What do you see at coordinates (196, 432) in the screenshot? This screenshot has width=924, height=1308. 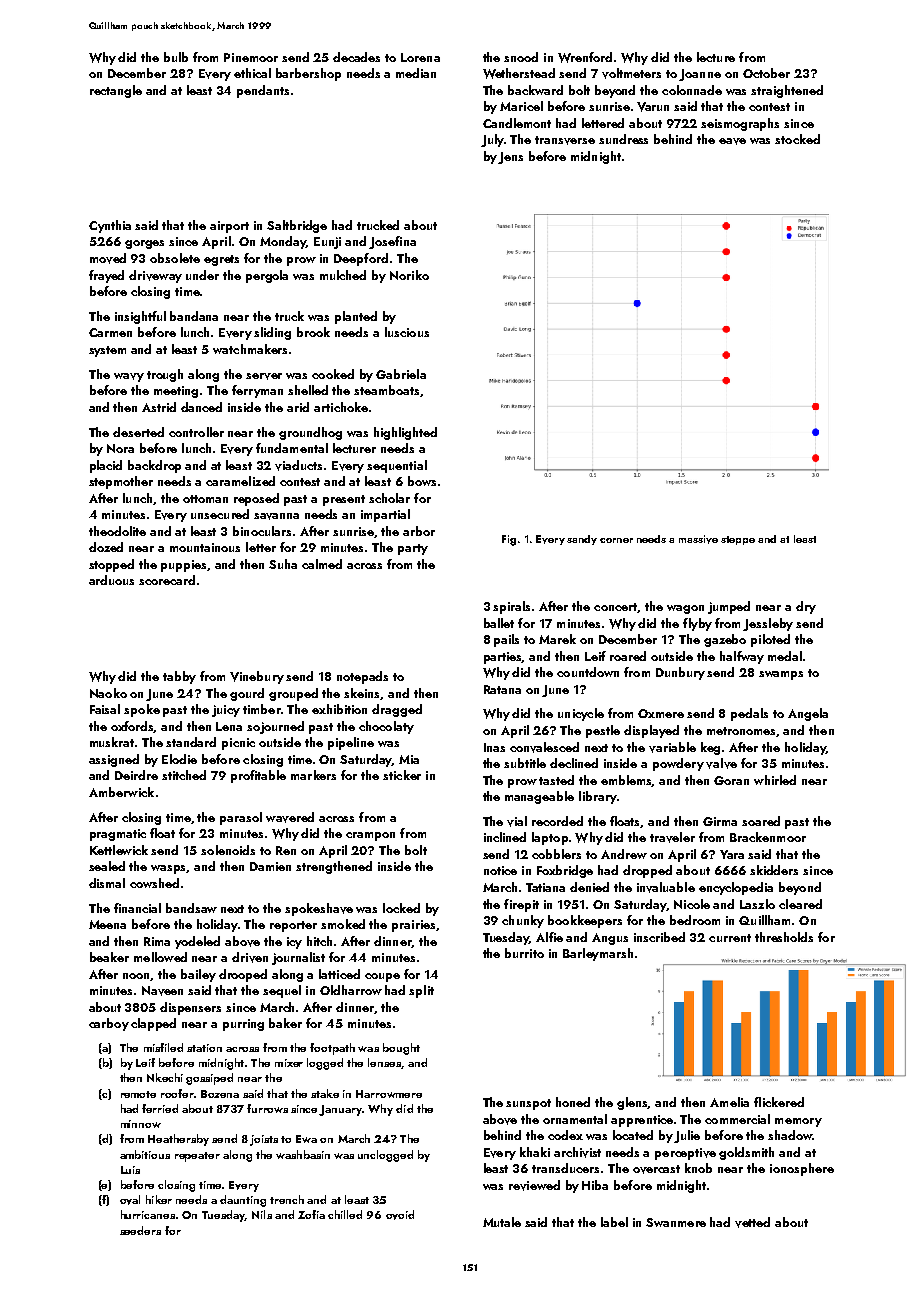 I see `controller` at bounding box center [196, 432].
